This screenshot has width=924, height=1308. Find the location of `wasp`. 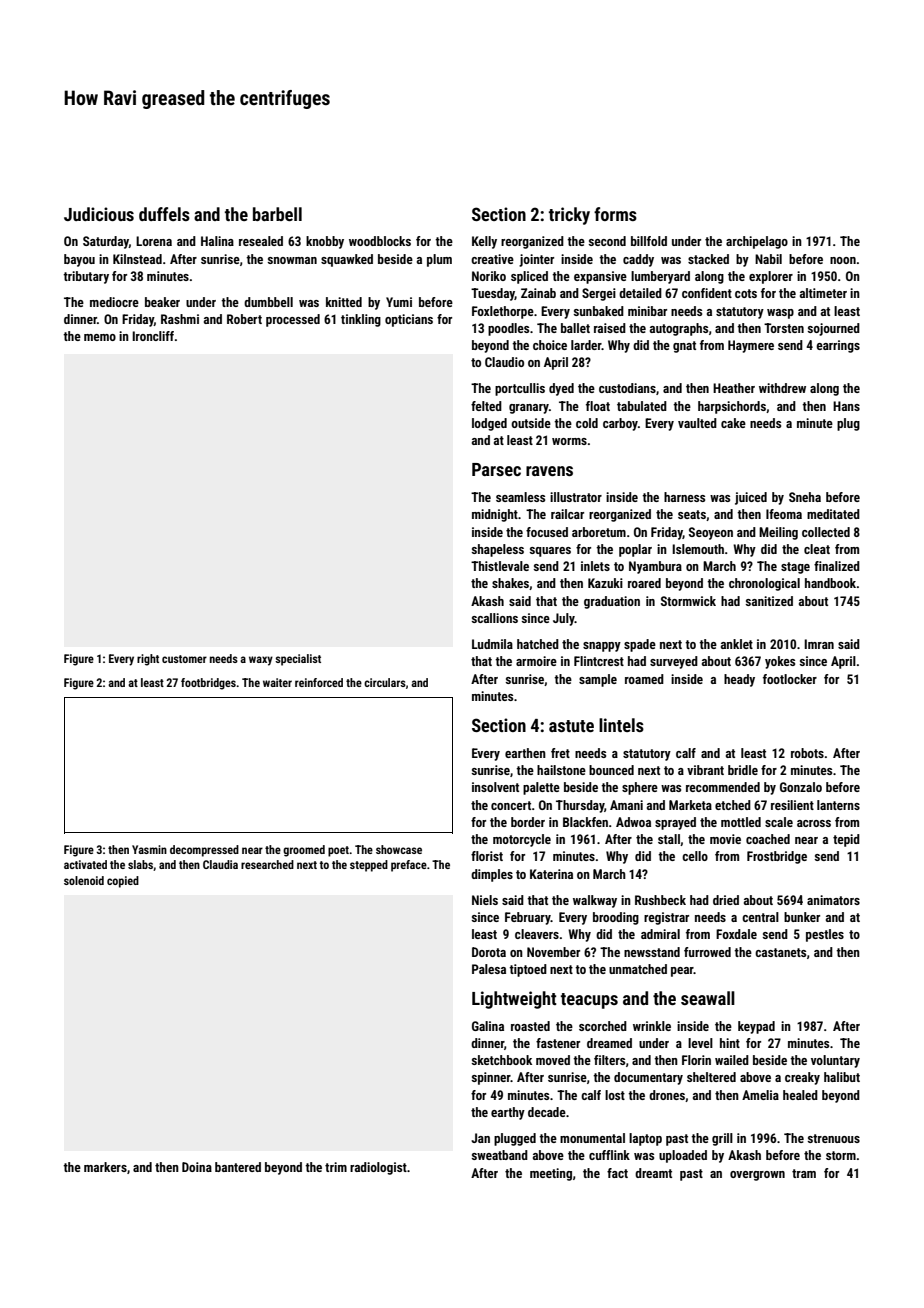

wasp is located at coordinates (780, 314).
